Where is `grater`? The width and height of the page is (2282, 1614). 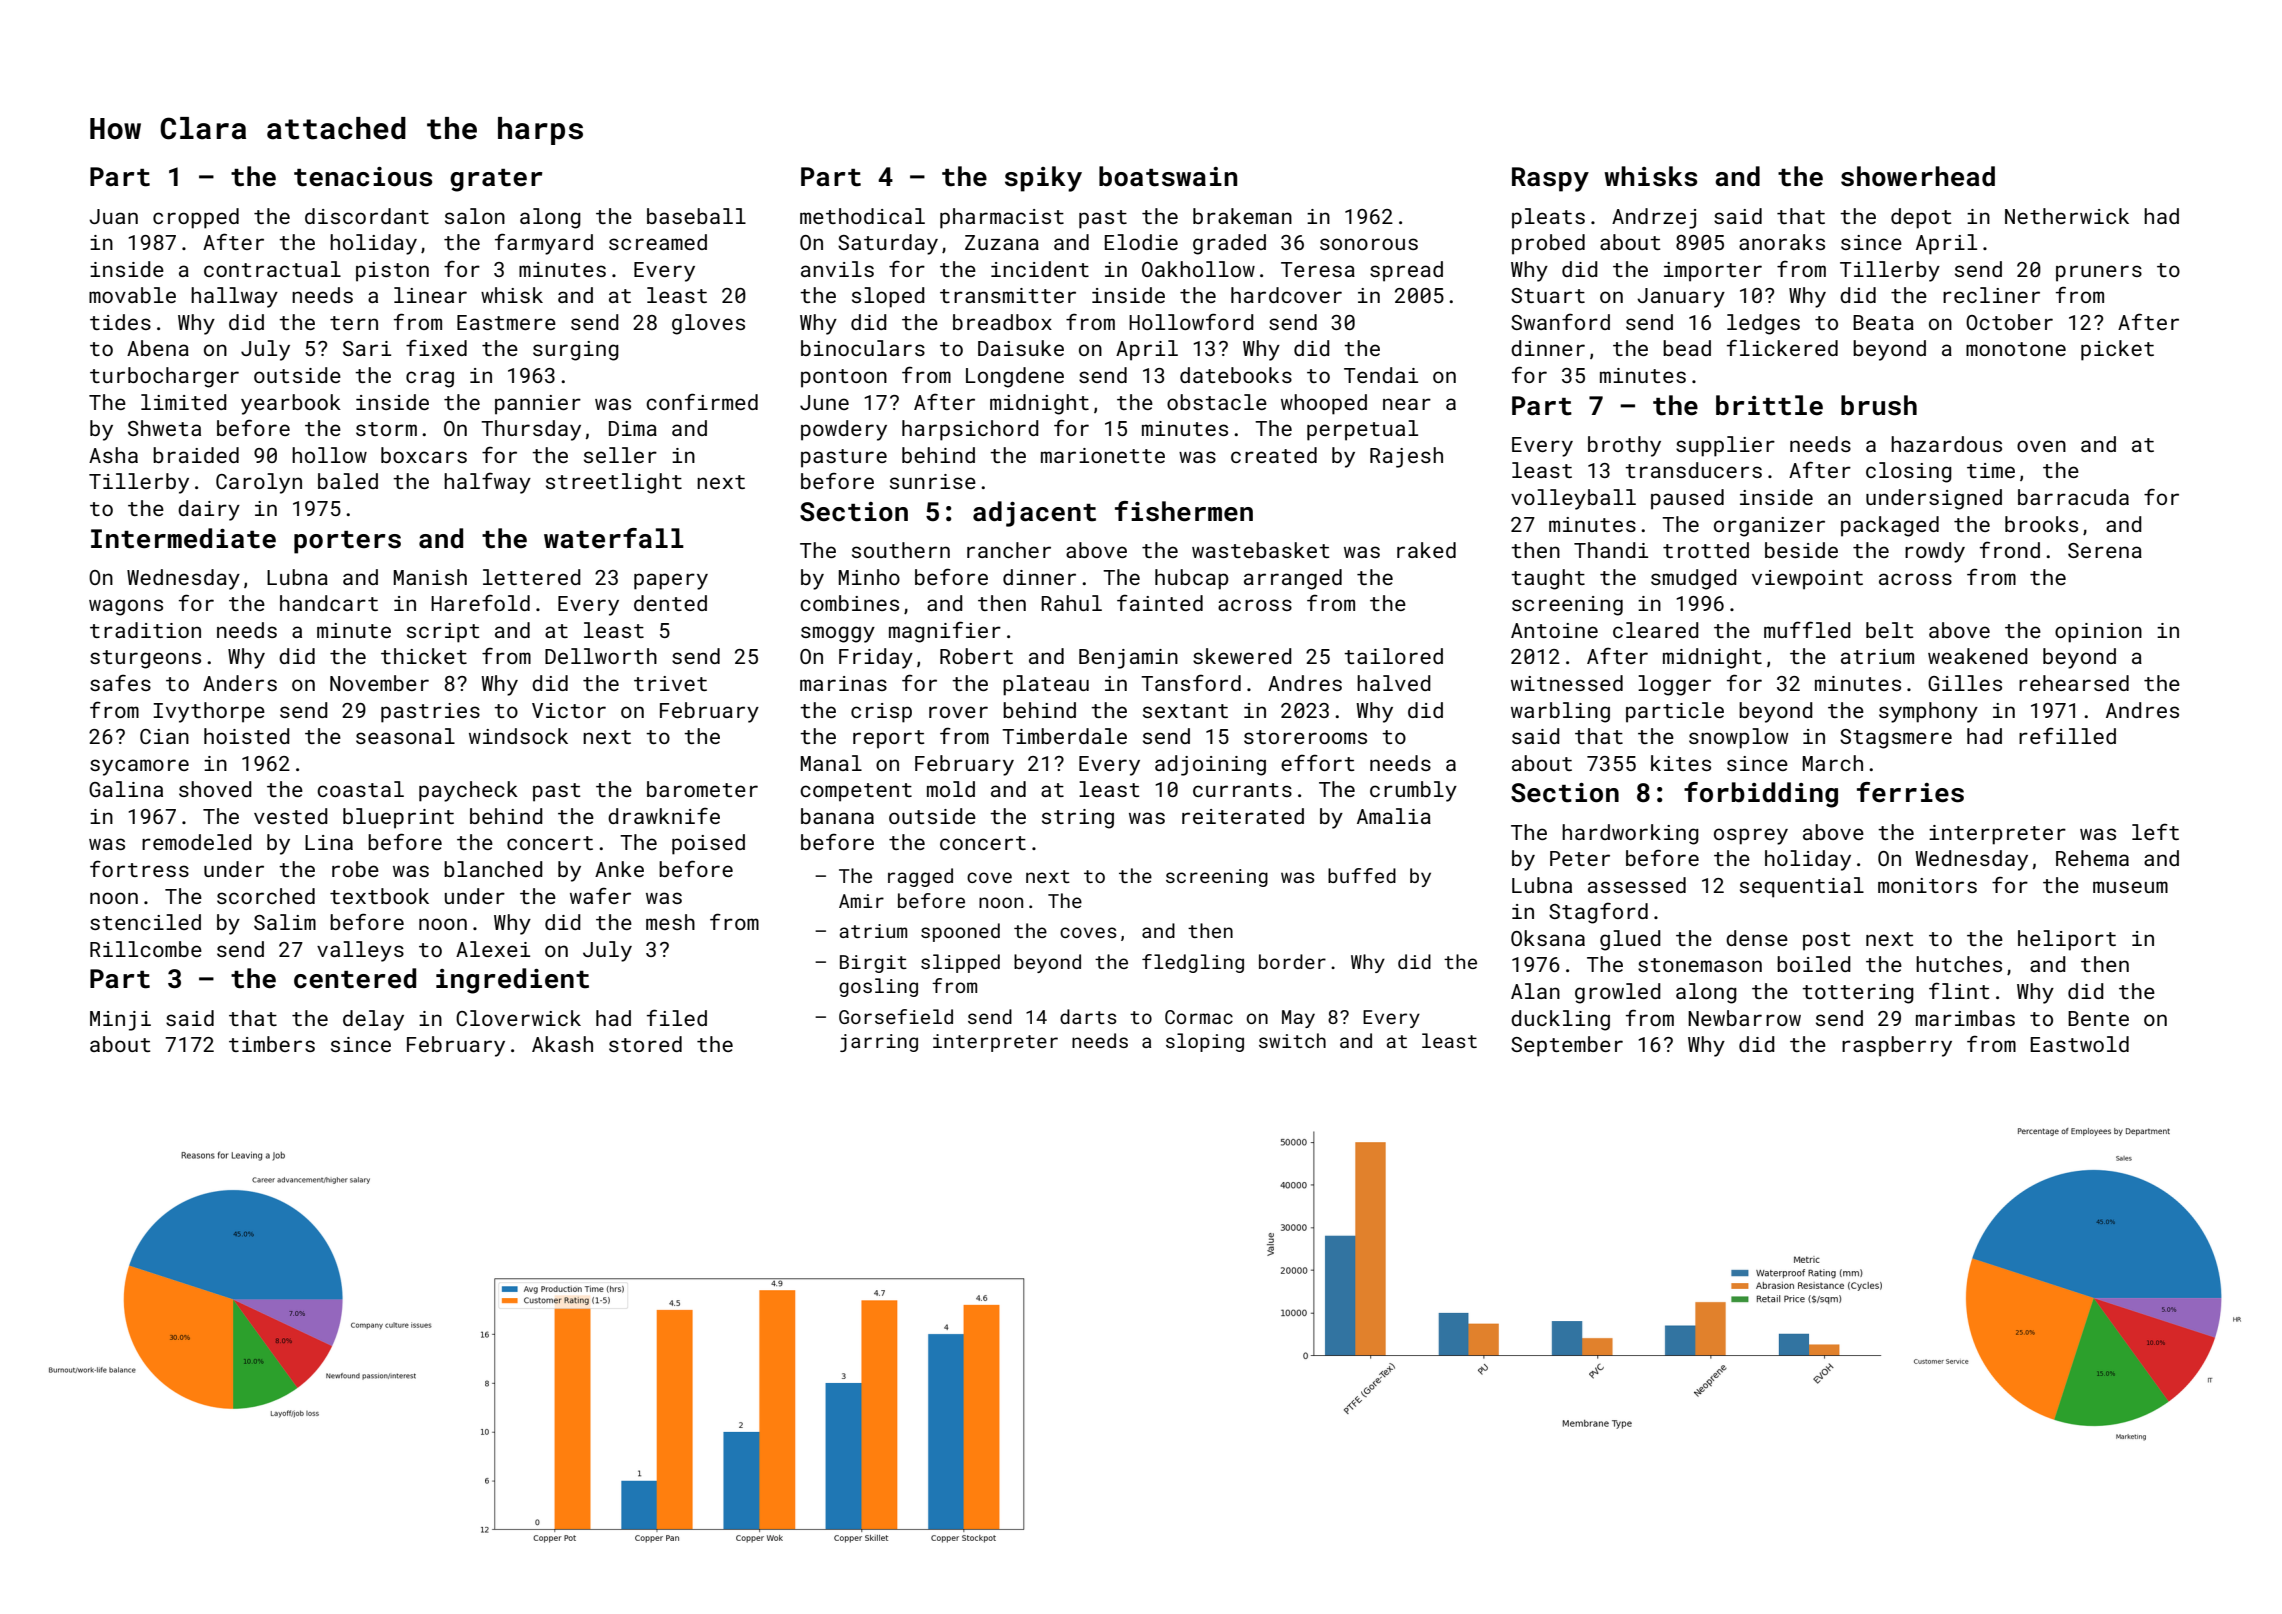 grater is located at coordinates (496, 180).
